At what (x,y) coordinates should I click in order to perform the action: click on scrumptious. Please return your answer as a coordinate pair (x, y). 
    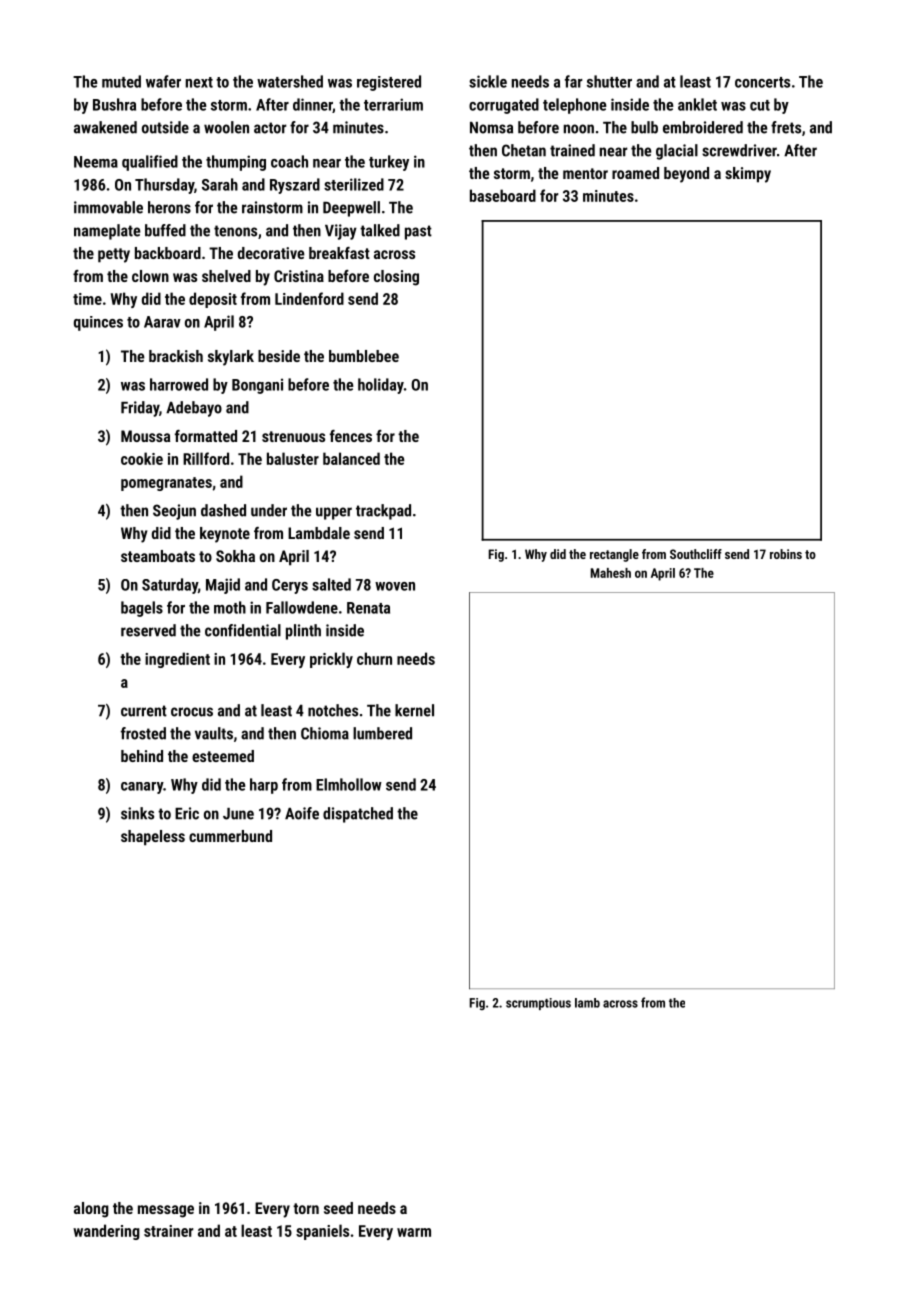
    Looking at the image, I should click on (538, 1004).
